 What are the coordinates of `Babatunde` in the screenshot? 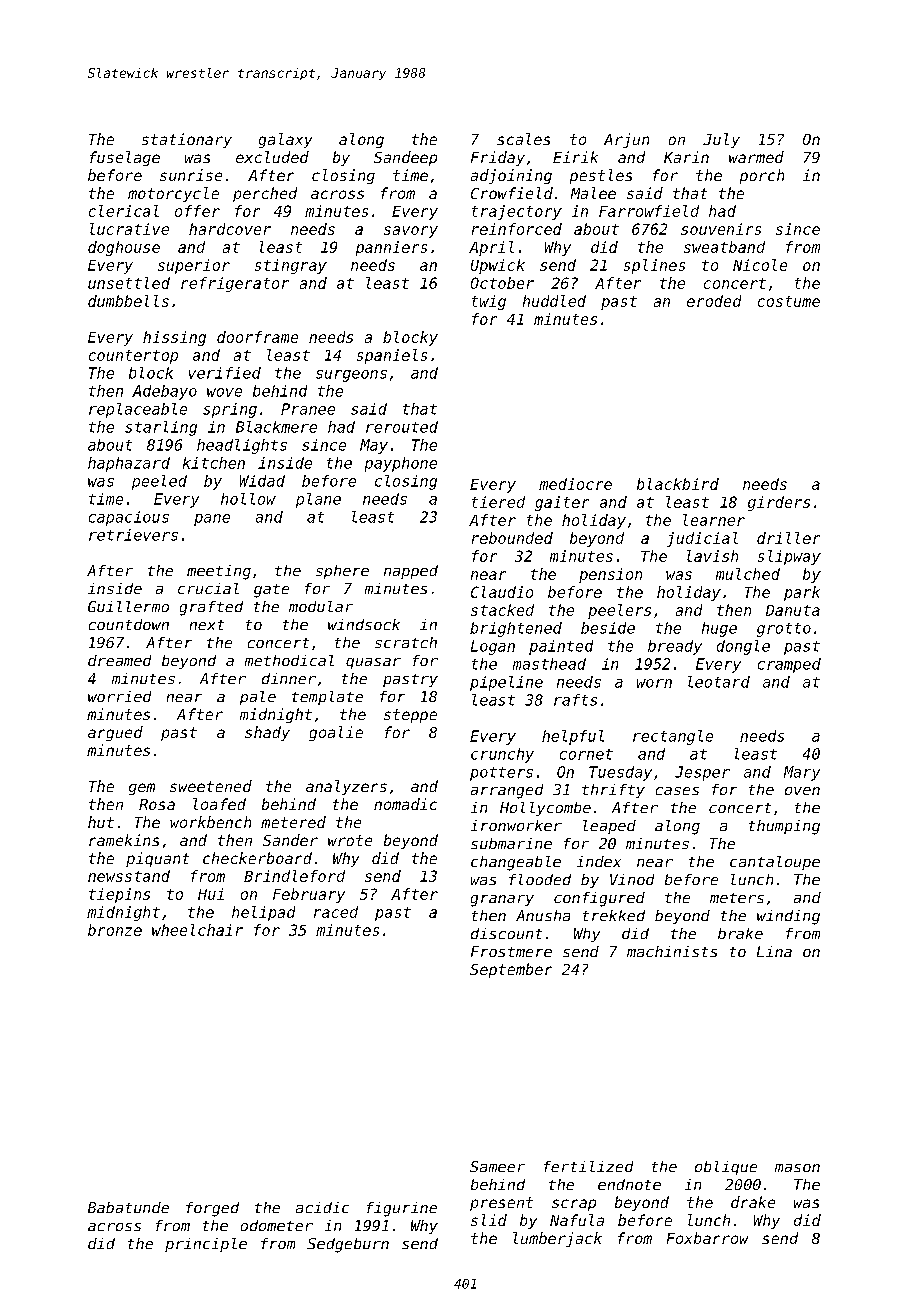 It's located at (128, 1207).
